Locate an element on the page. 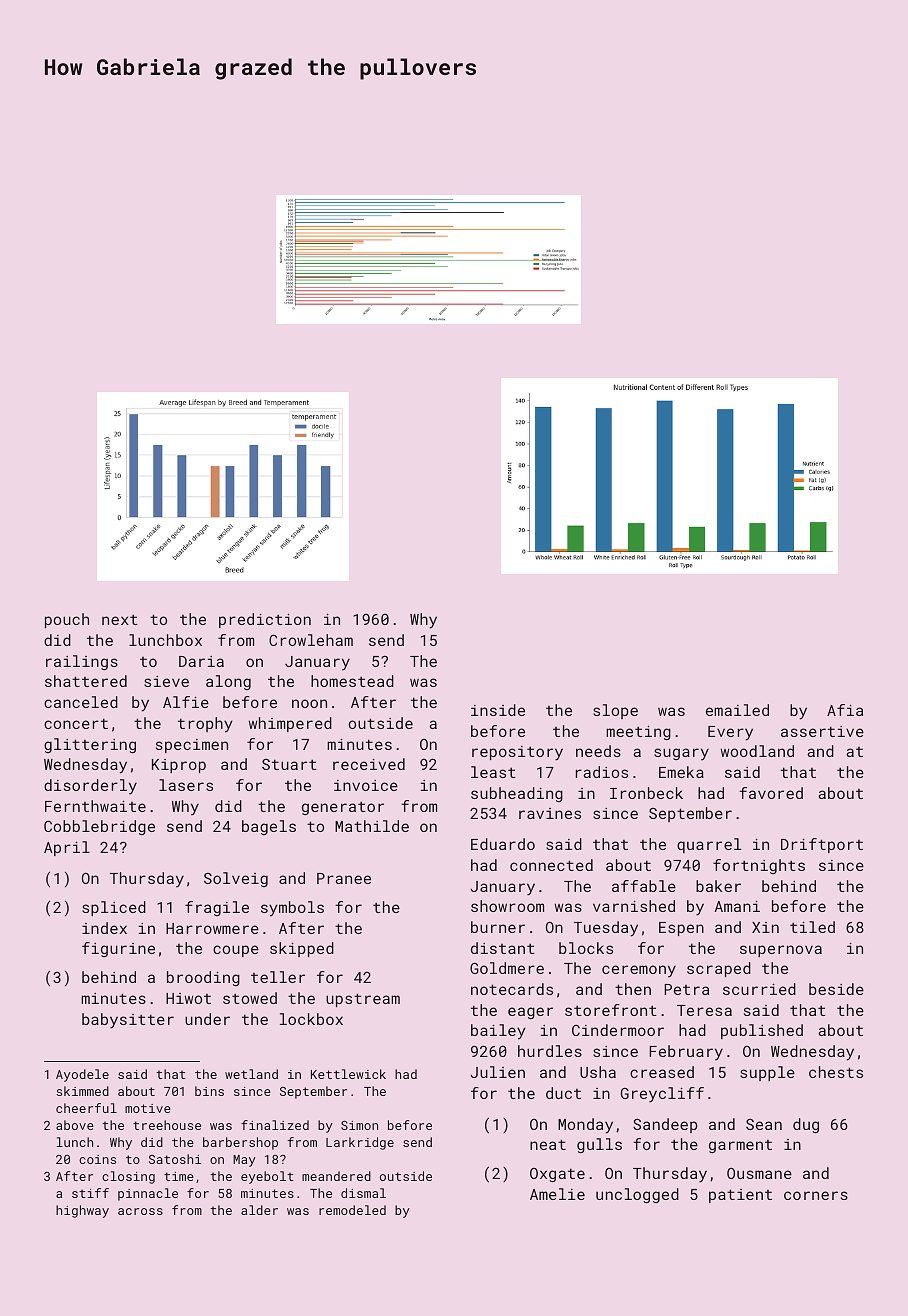  Crowleham is located at coordinates (311, 640).
